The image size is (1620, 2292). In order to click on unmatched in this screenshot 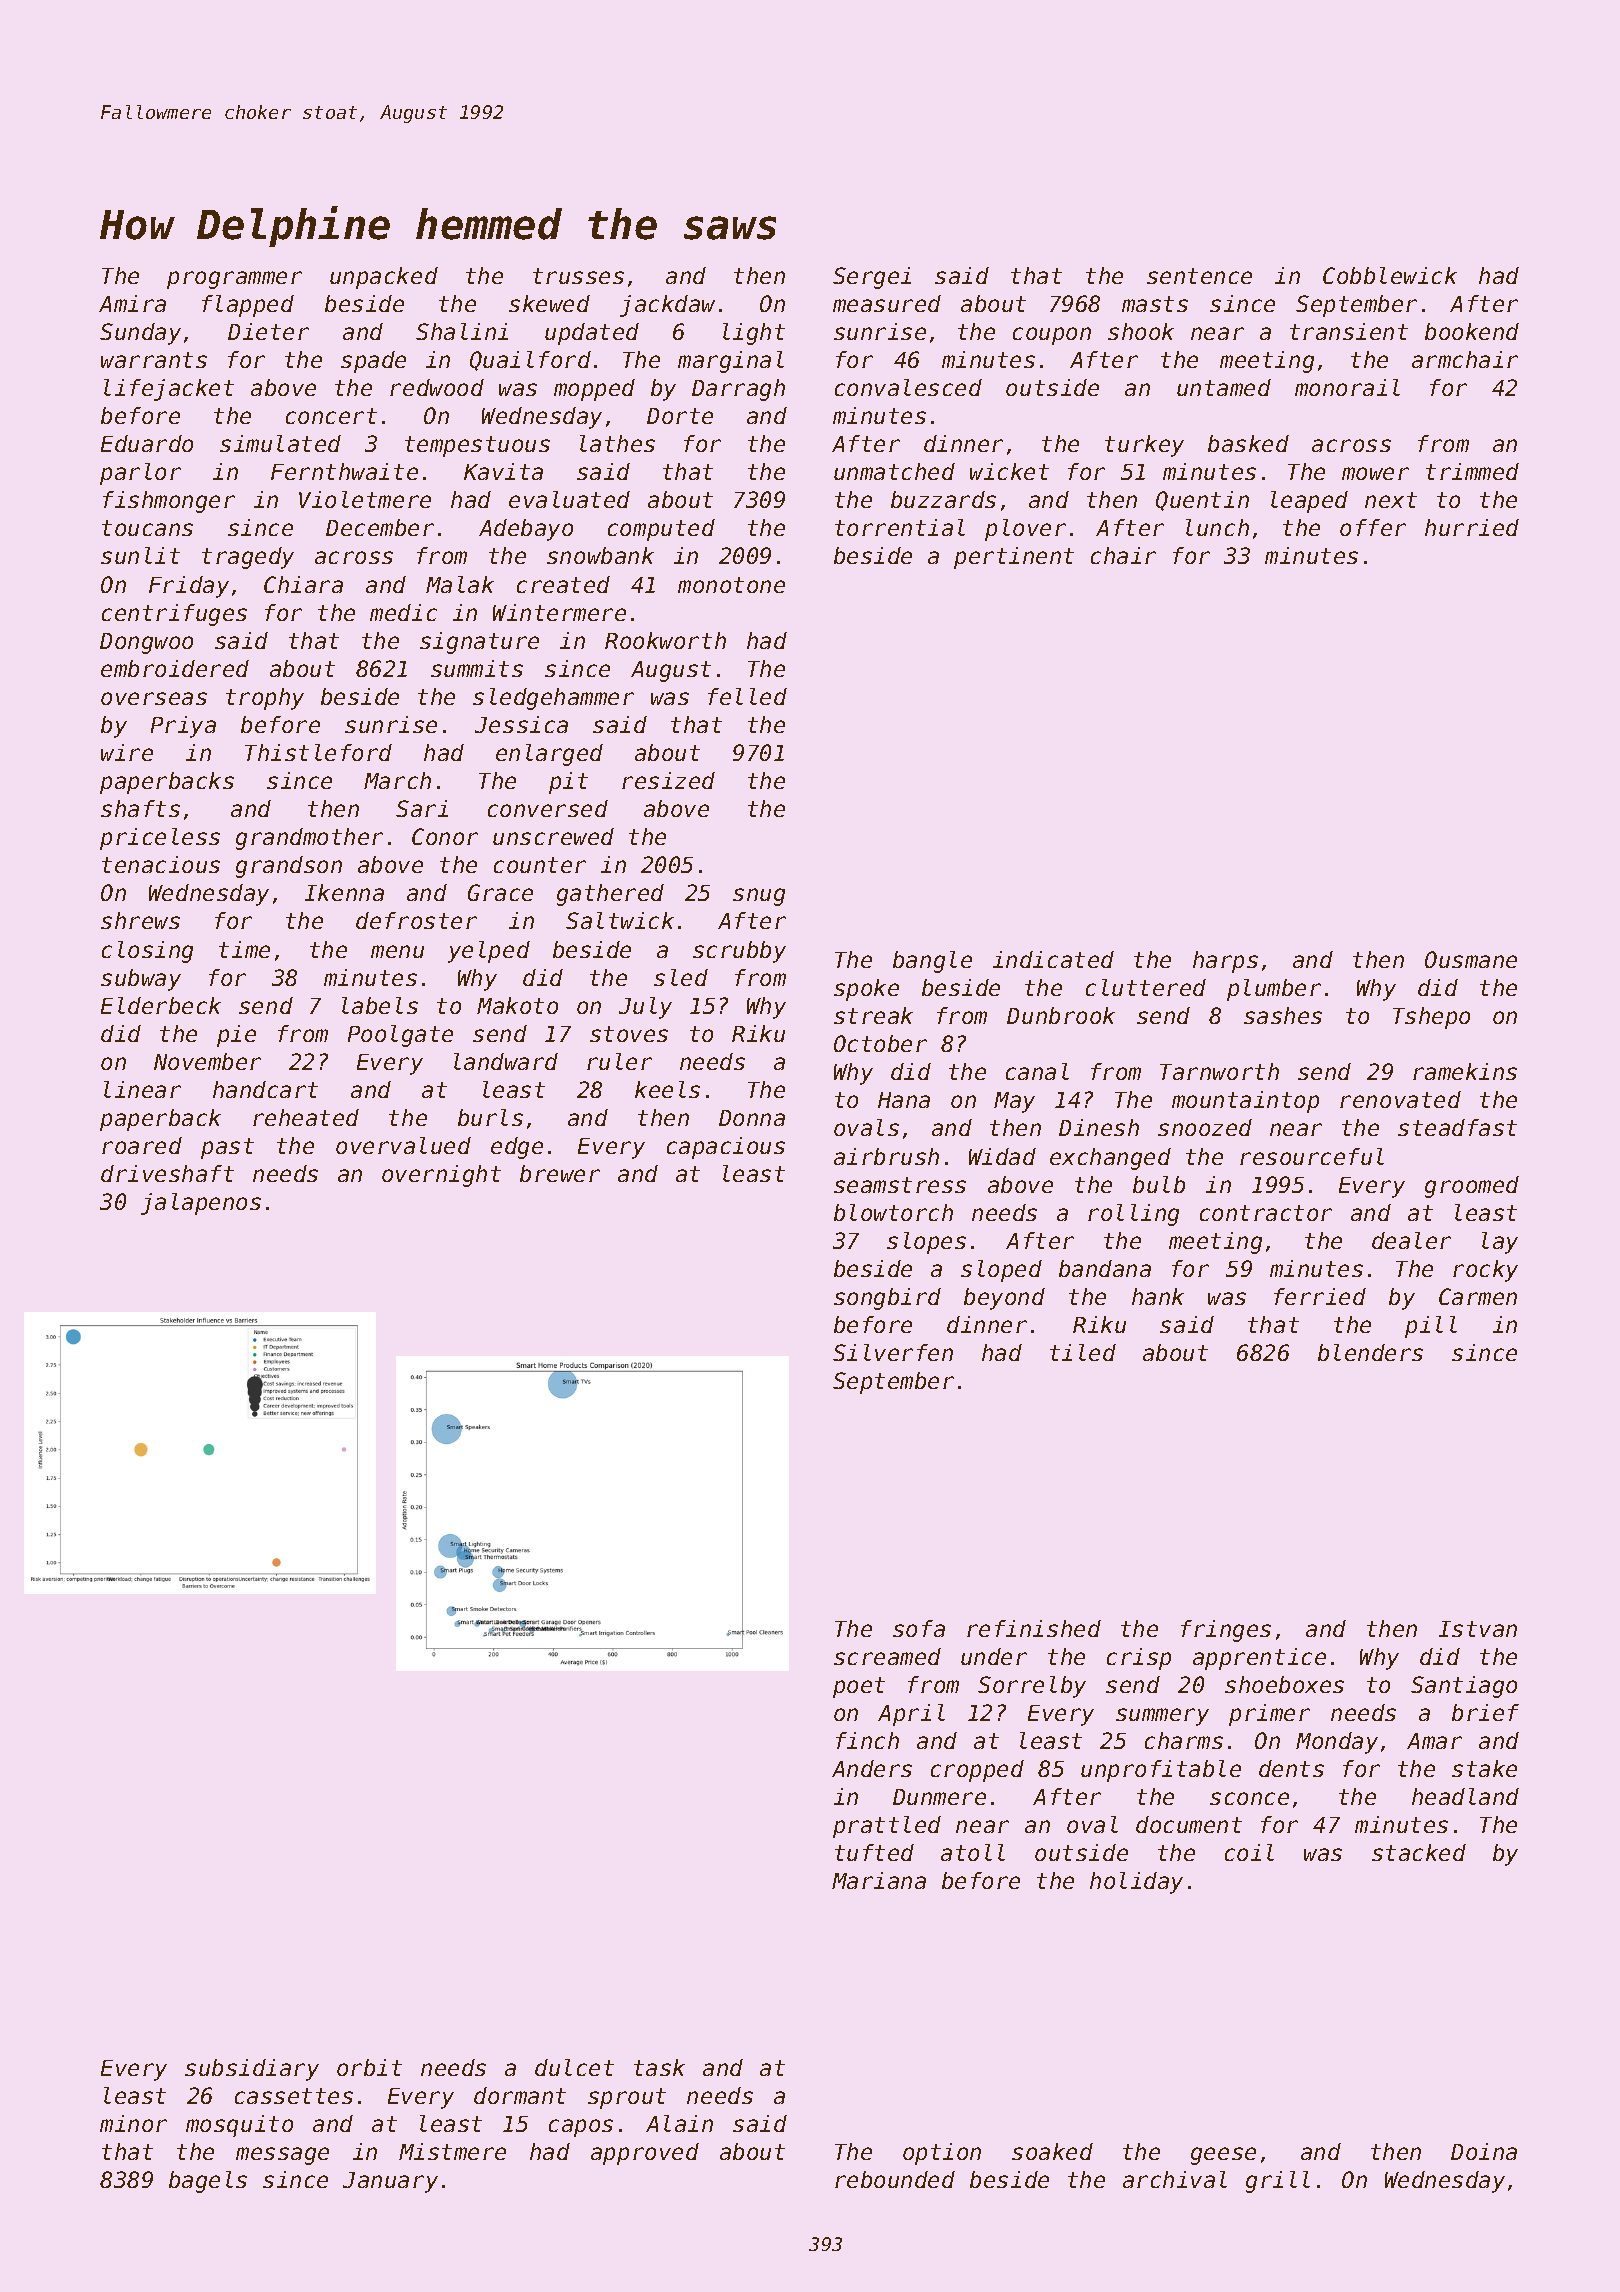, I will do `click(894, 471)`.
